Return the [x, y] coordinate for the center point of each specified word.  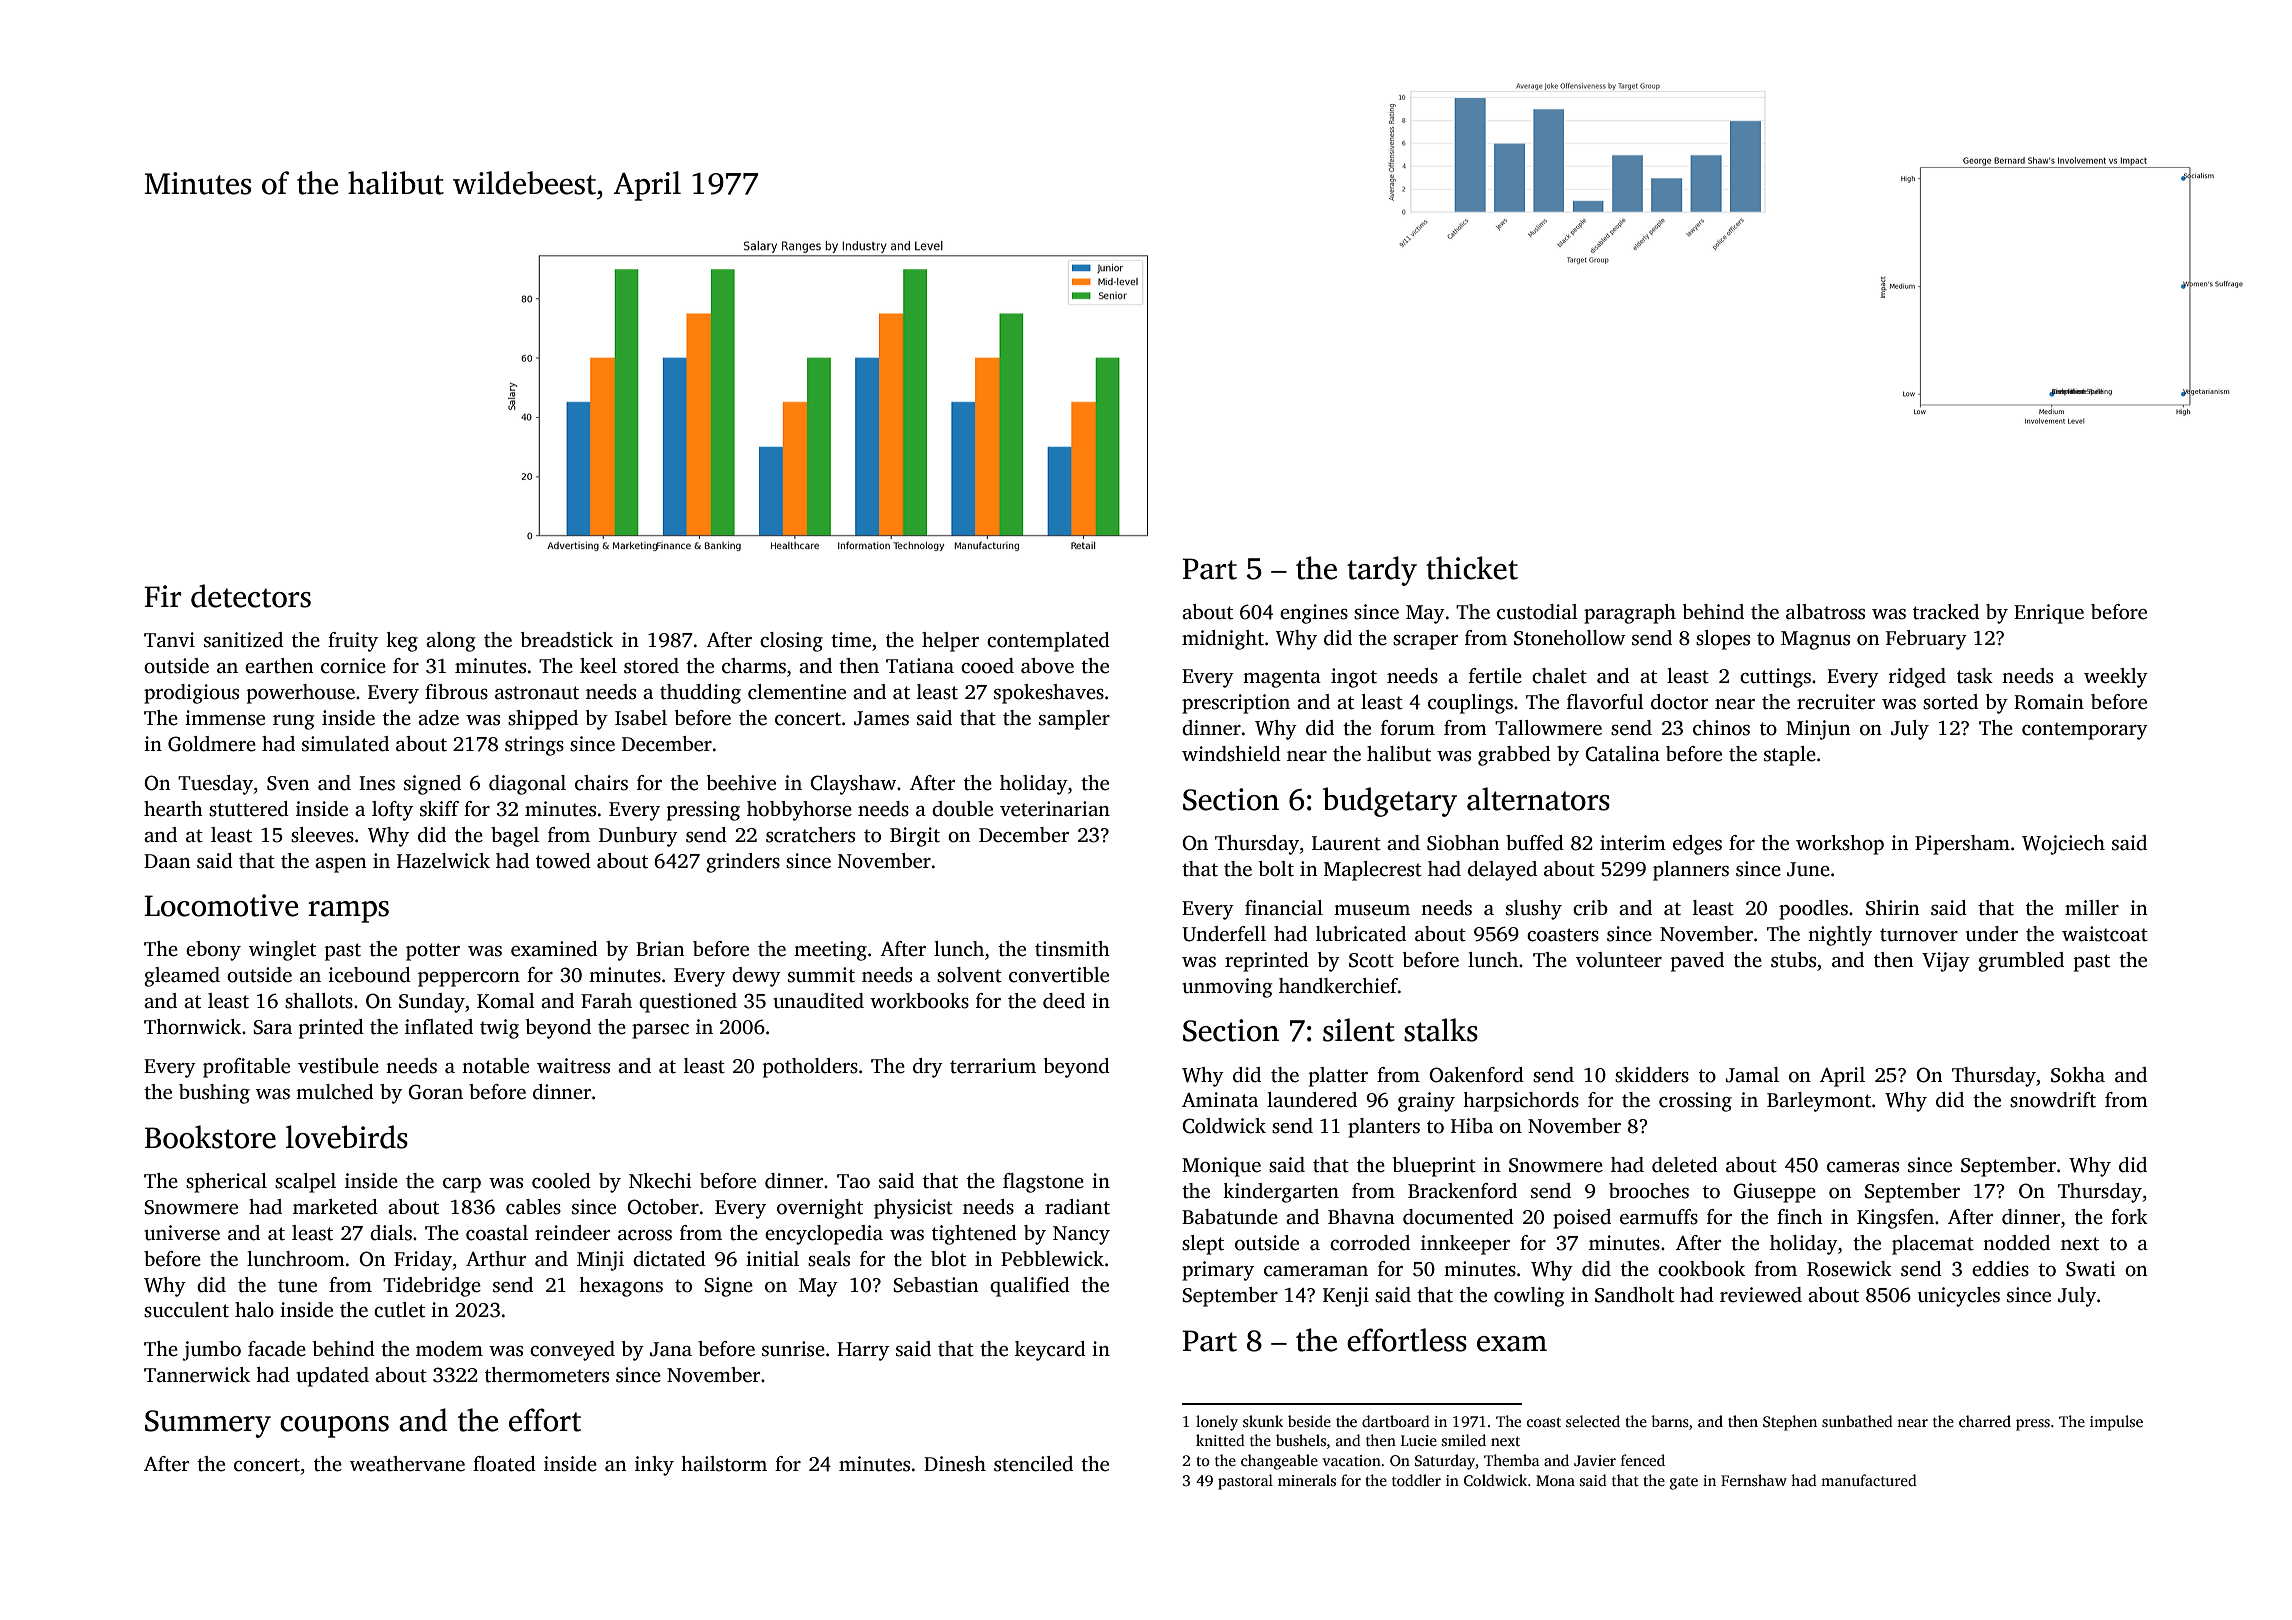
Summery [208, 1424]
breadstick [567, 640]
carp [462, 1185]
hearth [173, 809]
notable [495, 1066]
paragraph [1630, 614]
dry [928, 1068]
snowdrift [2053, 1100]
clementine [797, 692]
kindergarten [1281, 1193]
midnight [1223, 640]
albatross [1825, 612]
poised [1582, 1219]
